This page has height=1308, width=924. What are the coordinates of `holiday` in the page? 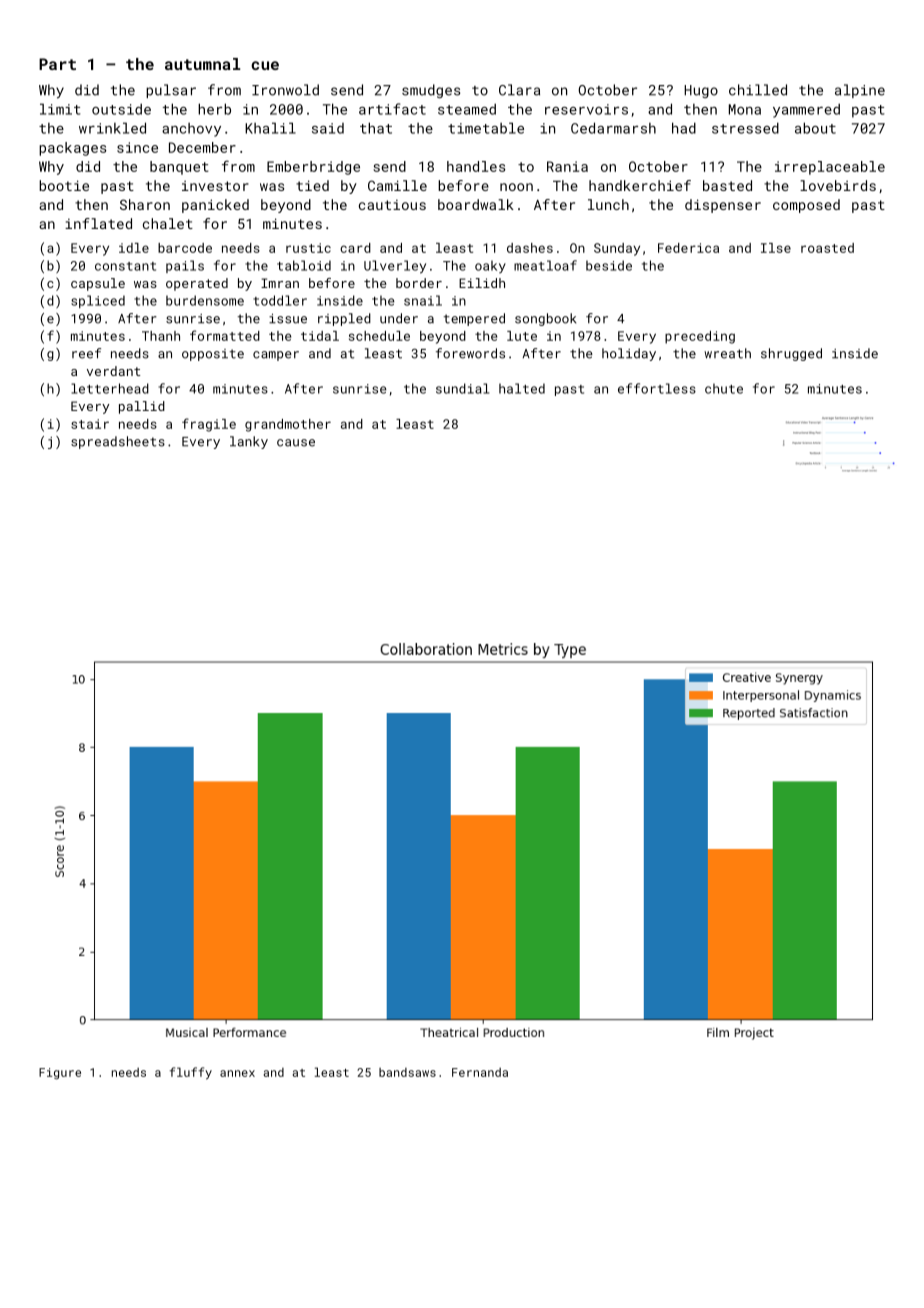 It's located at (629, 354).
